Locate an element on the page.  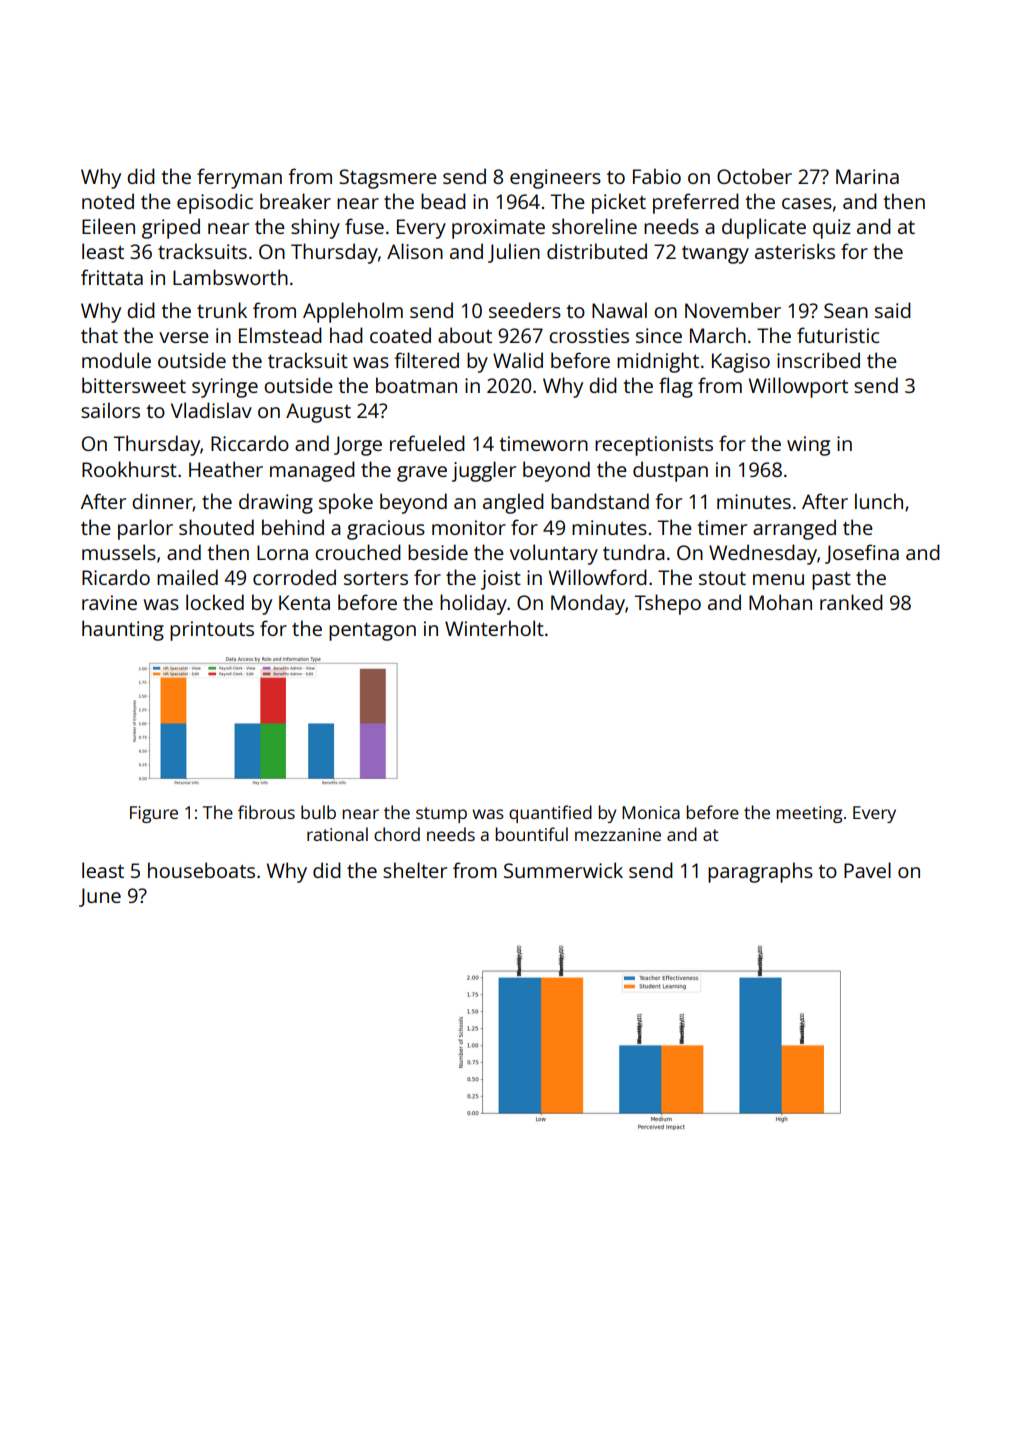
ferryman is located at coordinates (239, 178).
